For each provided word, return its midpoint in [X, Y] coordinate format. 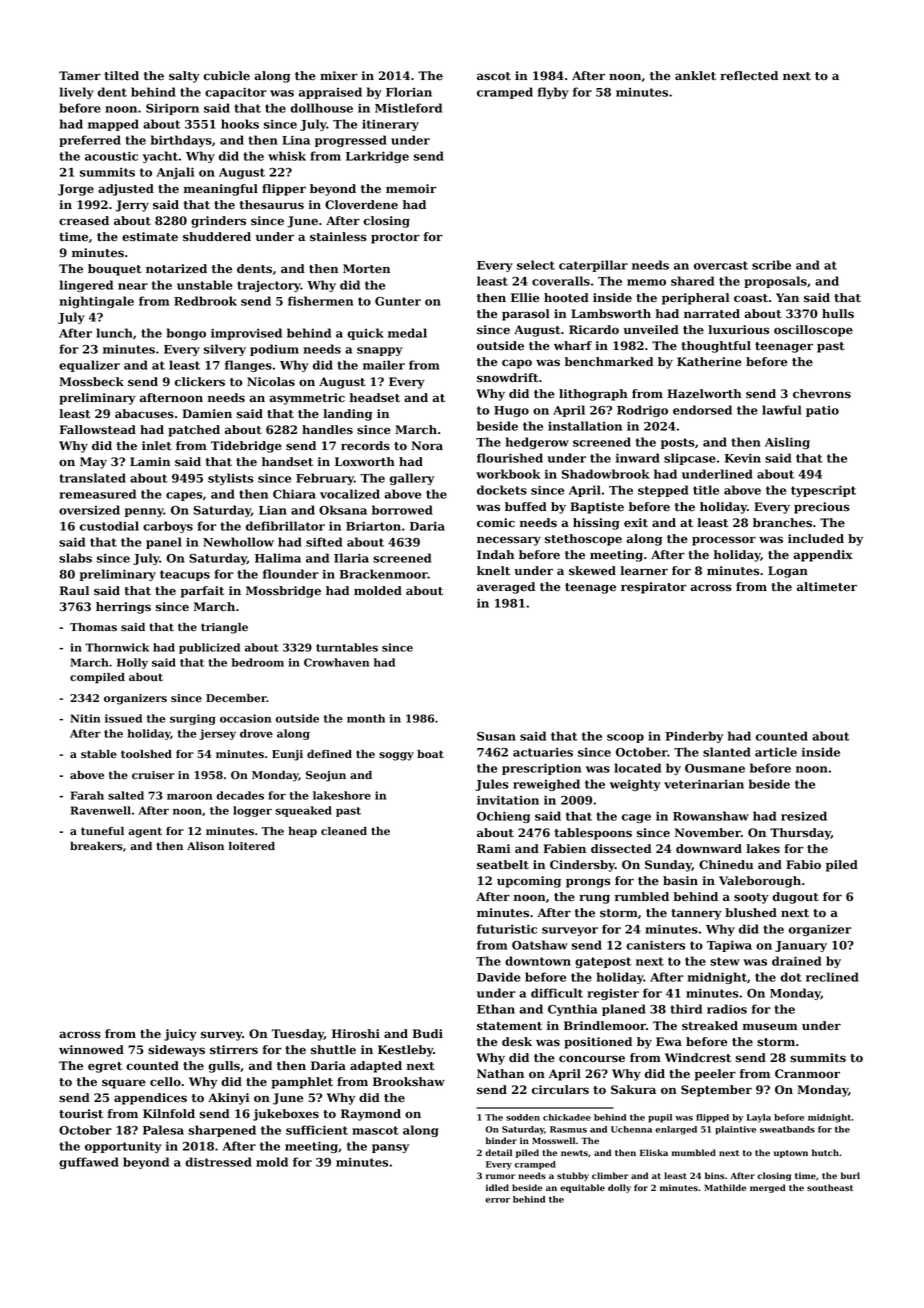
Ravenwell [101, 810]
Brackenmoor [384, 574]
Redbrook [205, 301]
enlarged [676, 1130]
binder [501, 1140]
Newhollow [238, 542]
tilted [121, 76]
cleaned [344, 831]
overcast [721, 265]
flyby [553, 93]
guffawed [89, 1163]
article [776, 752]
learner [644, 571]
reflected [749, 76]
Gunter [398, 301]
